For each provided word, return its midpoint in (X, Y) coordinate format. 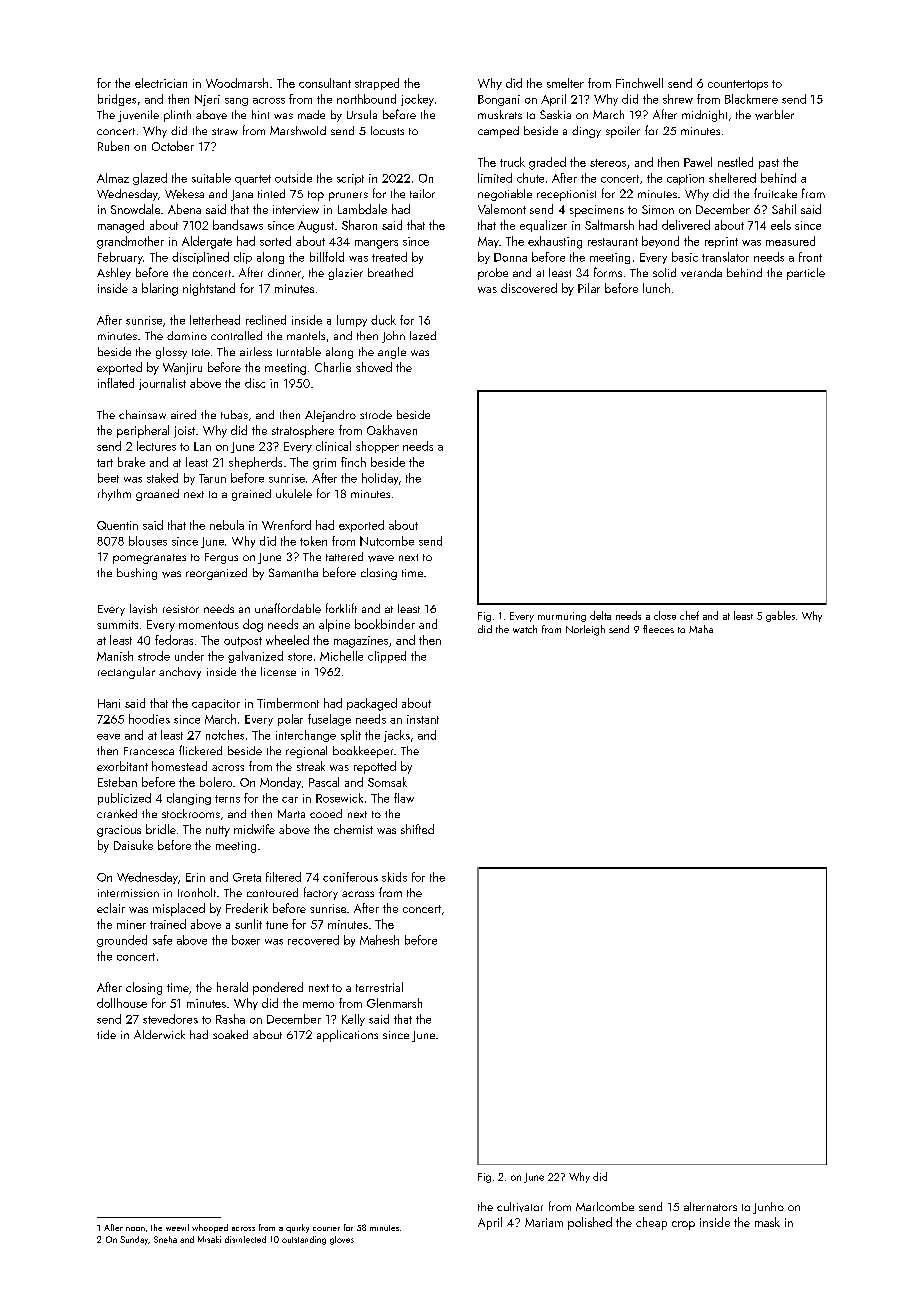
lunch (656, 288)
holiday (380, 479)
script (350, 179)
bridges (117, 100)
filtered (283, 877)
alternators (710, 1206)
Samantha (293, 572)
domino (187, 335)
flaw (404, 798)
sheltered (732, 178)
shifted (417, 829)
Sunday (134, 1240)
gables (780, 616)
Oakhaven (392, 430)
